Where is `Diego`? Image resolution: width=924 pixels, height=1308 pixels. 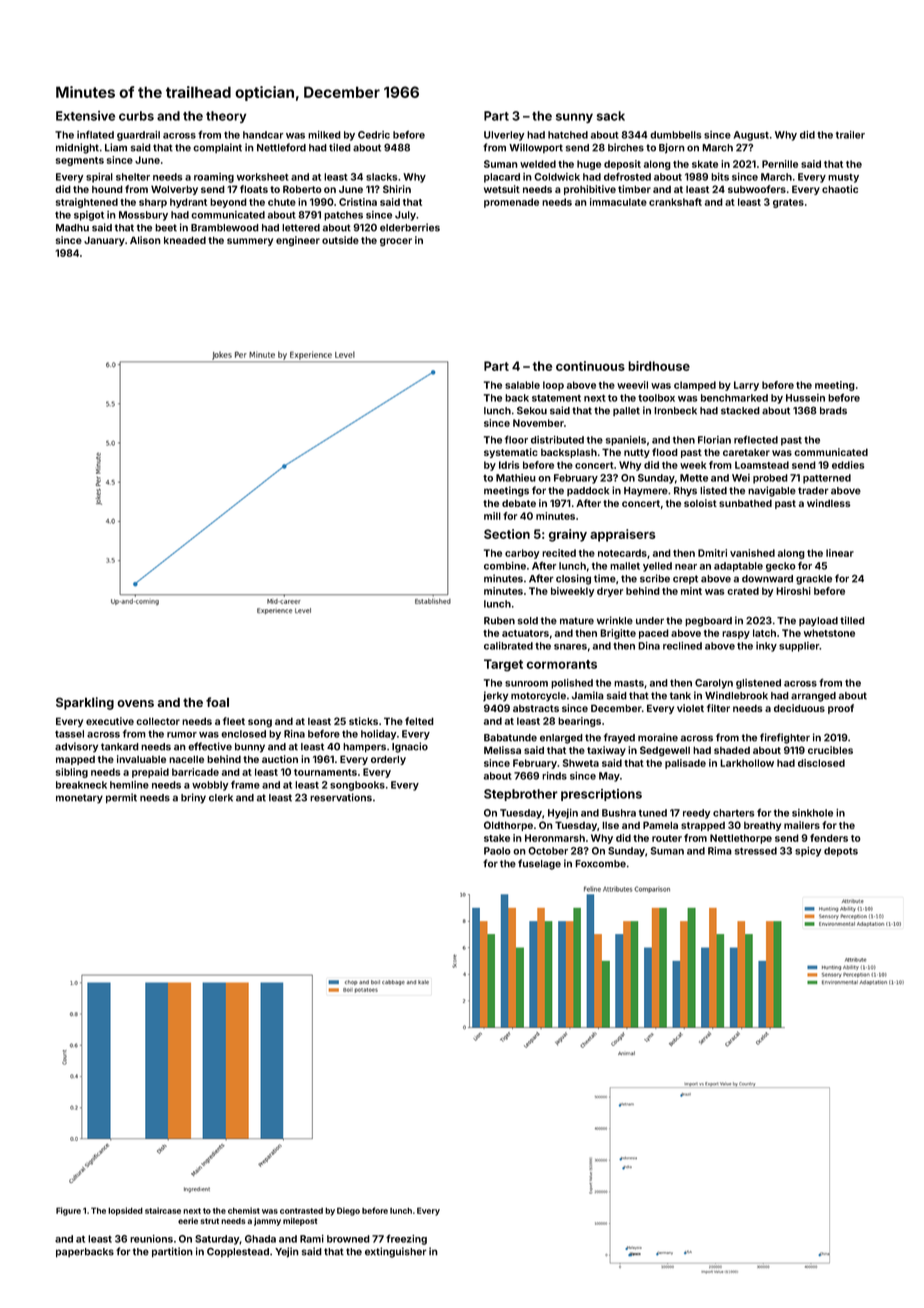 Diego is located at coordinates (348, 1211).
